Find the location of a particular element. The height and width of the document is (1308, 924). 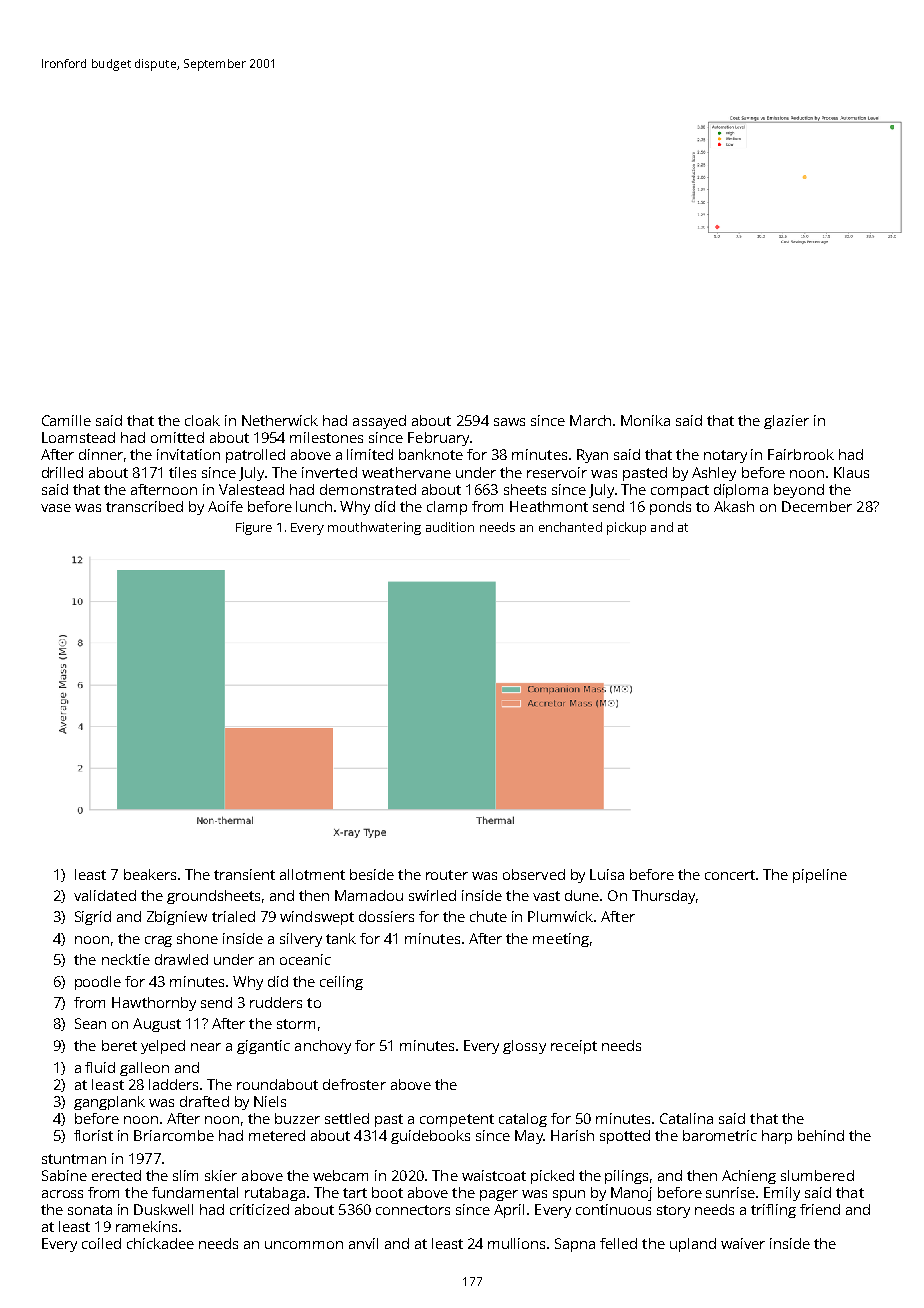

chickadee is located at coordinates (160, 1243).
